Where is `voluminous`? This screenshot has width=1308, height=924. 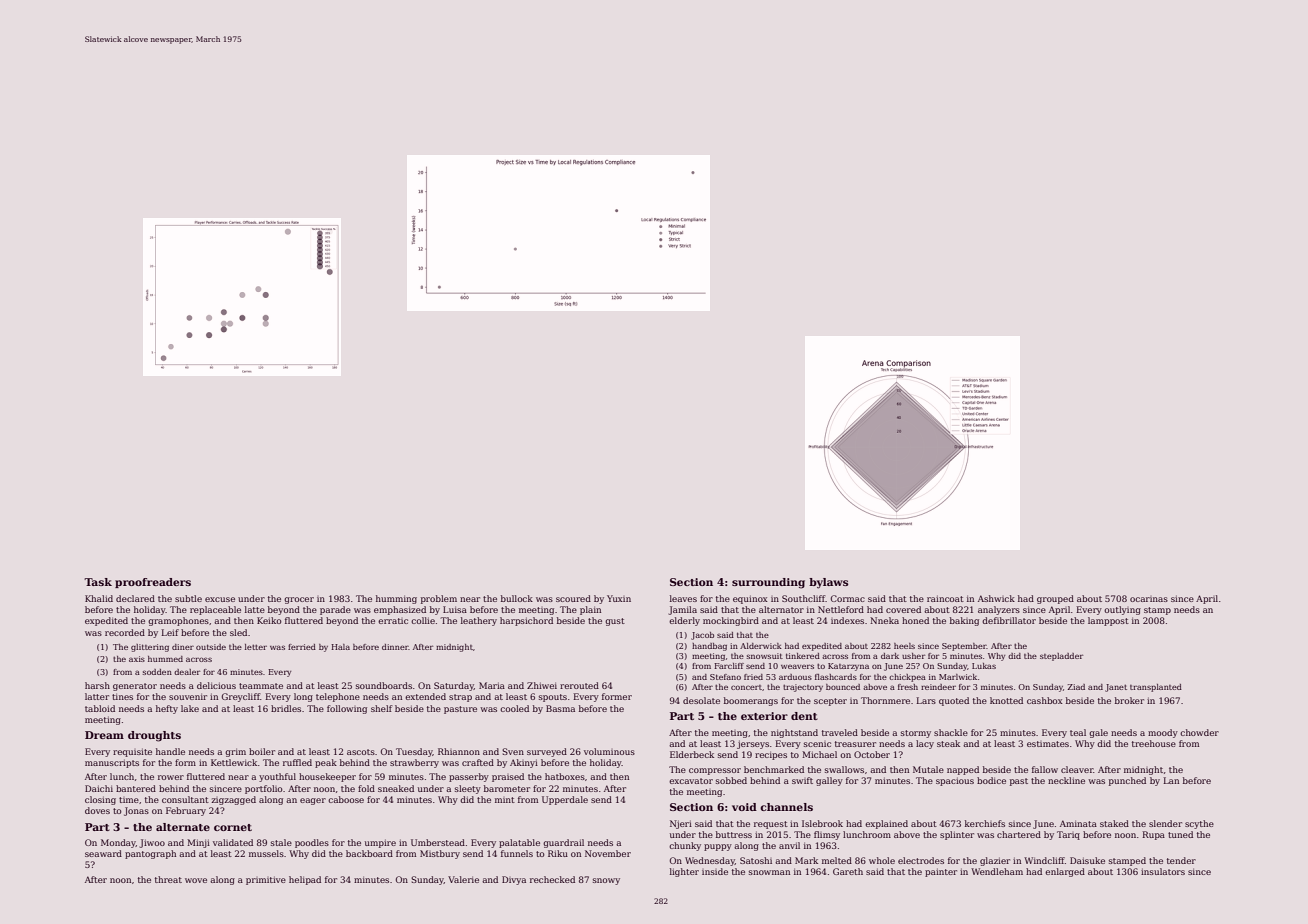
voluminous is located at coordinates (609, 751).
